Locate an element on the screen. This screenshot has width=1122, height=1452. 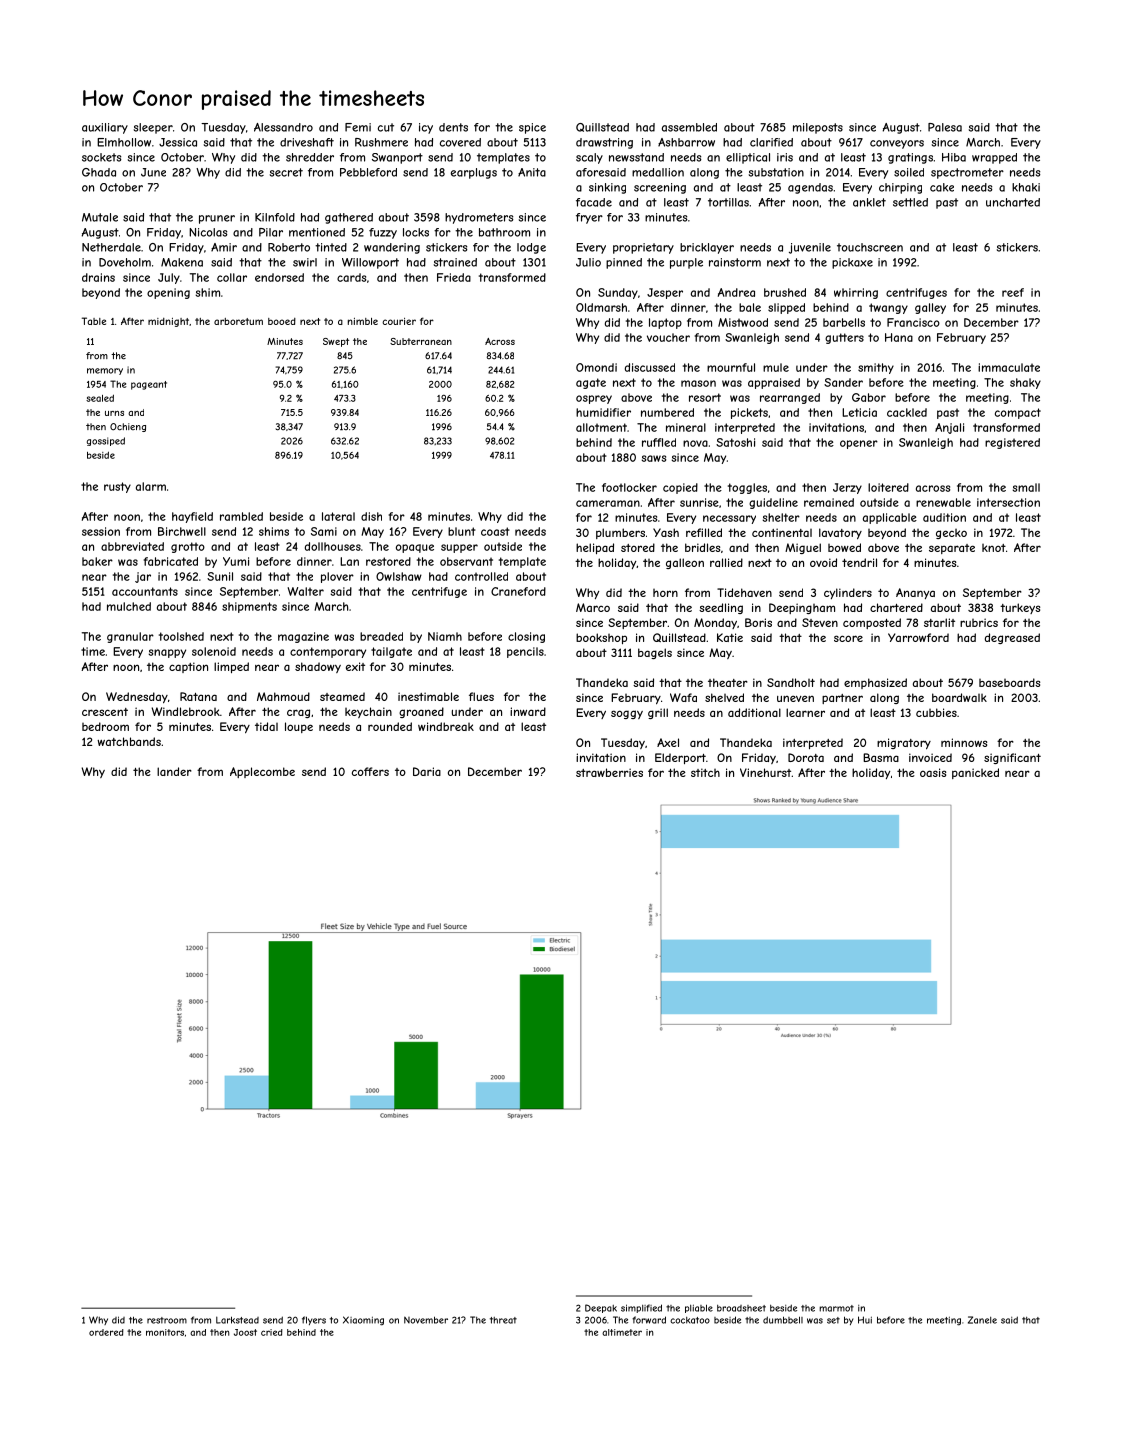
Dorota is located at coordinates (806, 757).
